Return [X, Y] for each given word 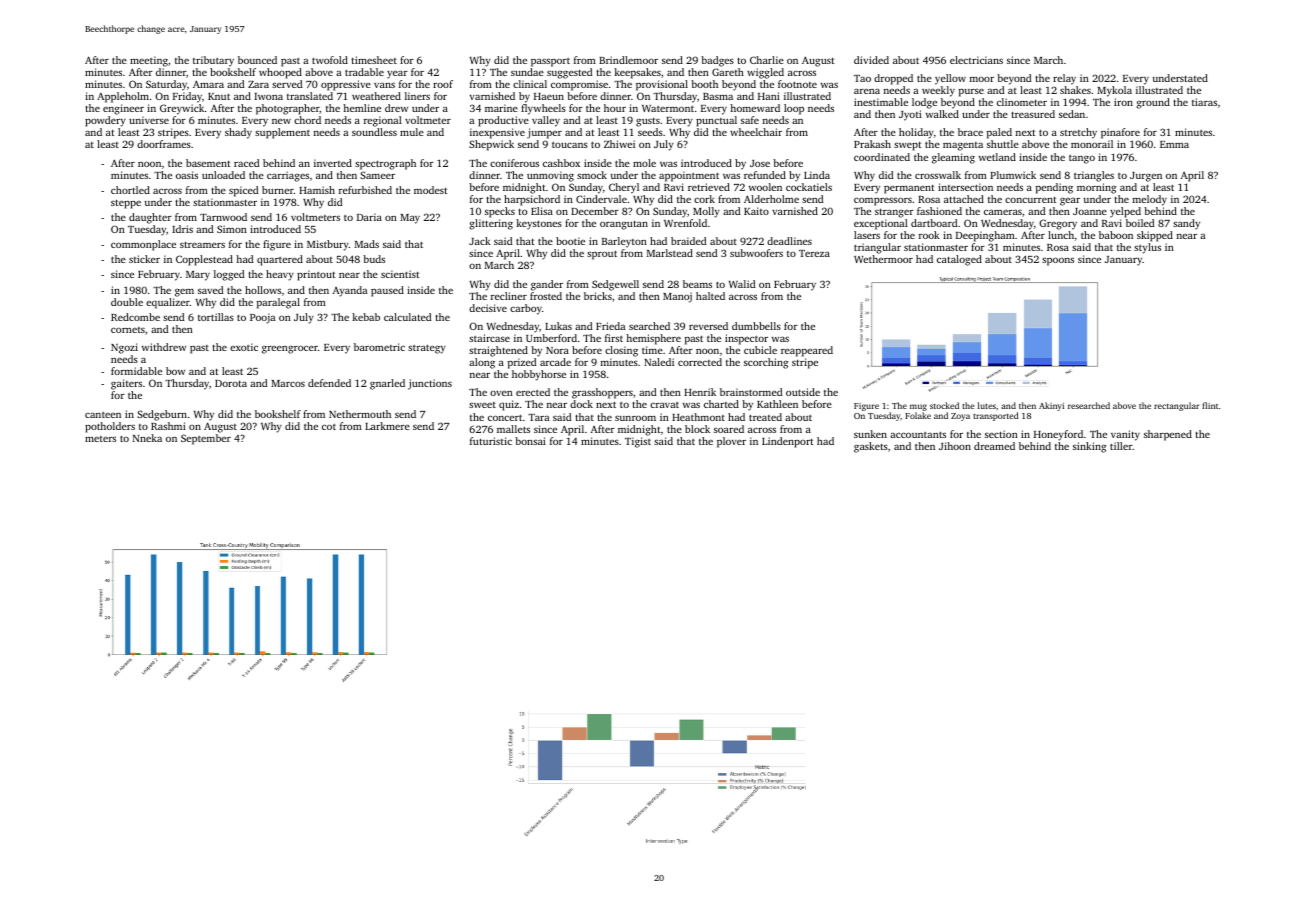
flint [1210, 405]
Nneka [147, 438]
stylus [1147, 248]
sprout [602, 255]
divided [871, 60]
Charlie [767, 60]
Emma [1174, 144]
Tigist [638, 442]
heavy [280, 275]
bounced [257, 60]
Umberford [551, 338]
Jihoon [955, 446]
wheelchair [756, 132]
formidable [136, 371]
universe [149, 120]
